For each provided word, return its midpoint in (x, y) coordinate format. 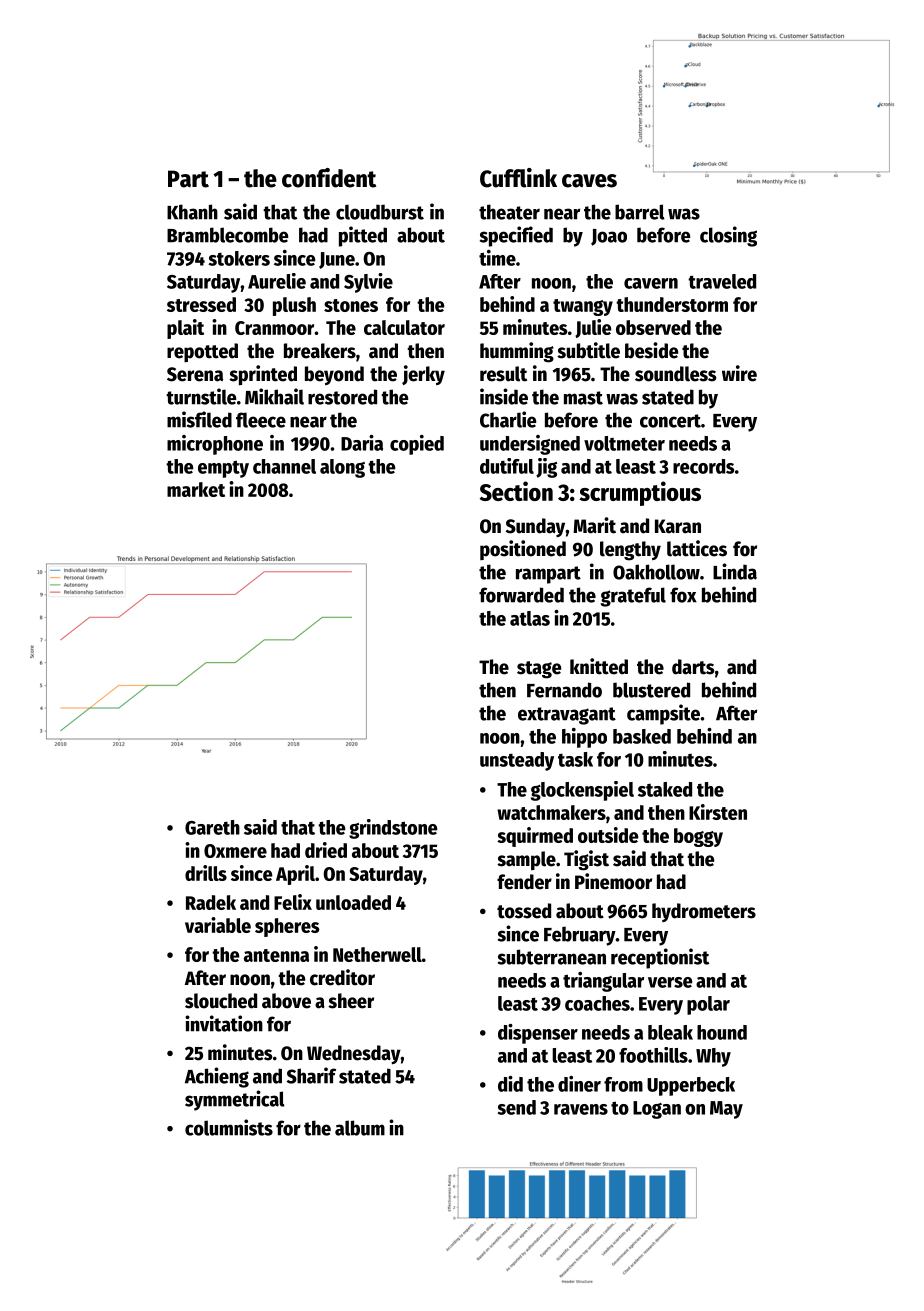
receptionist (660, 958)
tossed (524, 911)
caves (589, 181)
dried (326, 850)
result (503, 374)
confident (329, 178)
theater (509, 212)
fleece (261, 420)
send (516, 1107)
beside (651, 350)
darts (693, 667)
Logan (657, 1110)
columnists (229, 1127)
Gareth (212, 827)
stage (539, 670)
